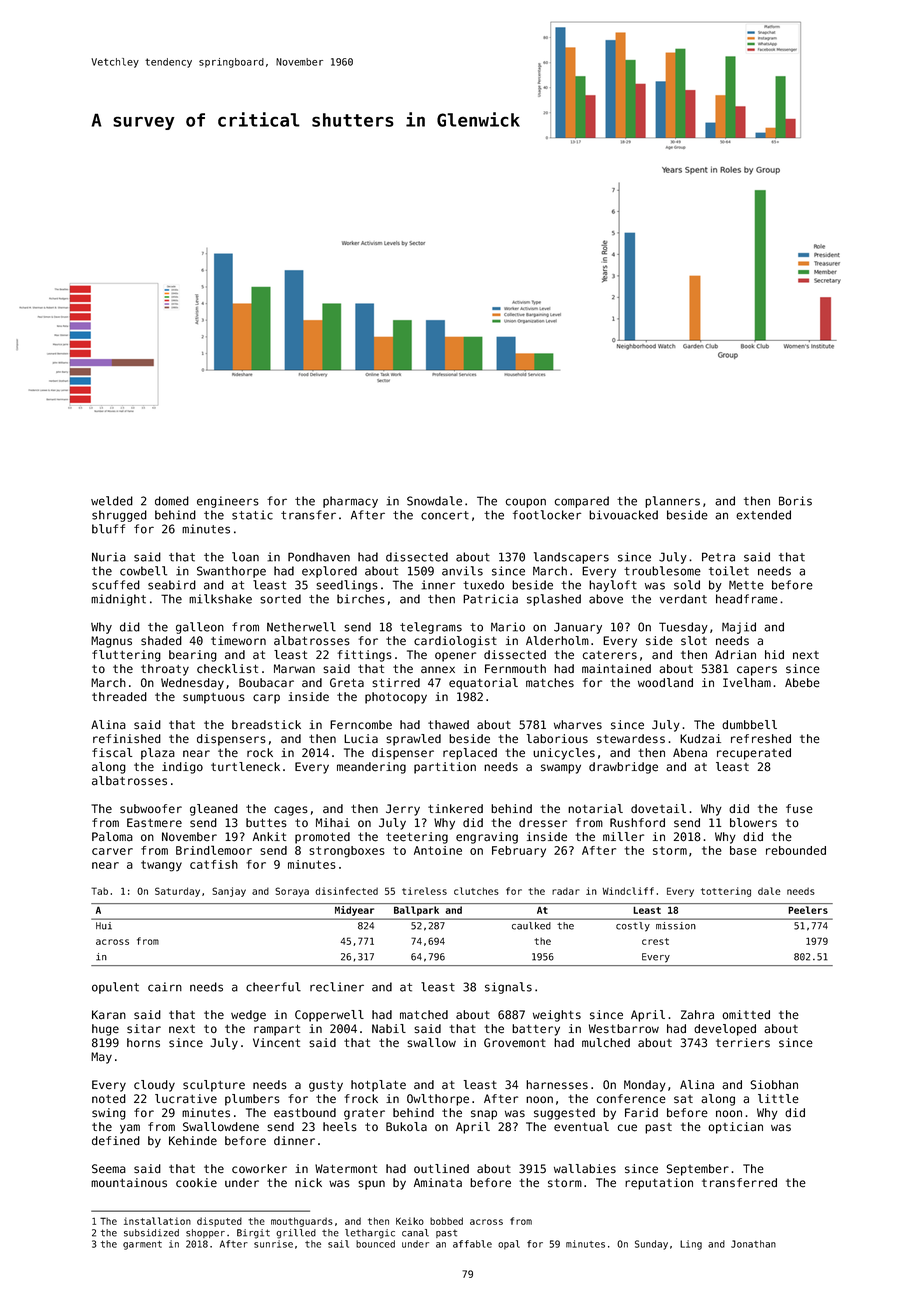 This image has width=924, height=1308. Describe the element at coordinates (109, 557) in the image. I see `Nuria` at that location.
